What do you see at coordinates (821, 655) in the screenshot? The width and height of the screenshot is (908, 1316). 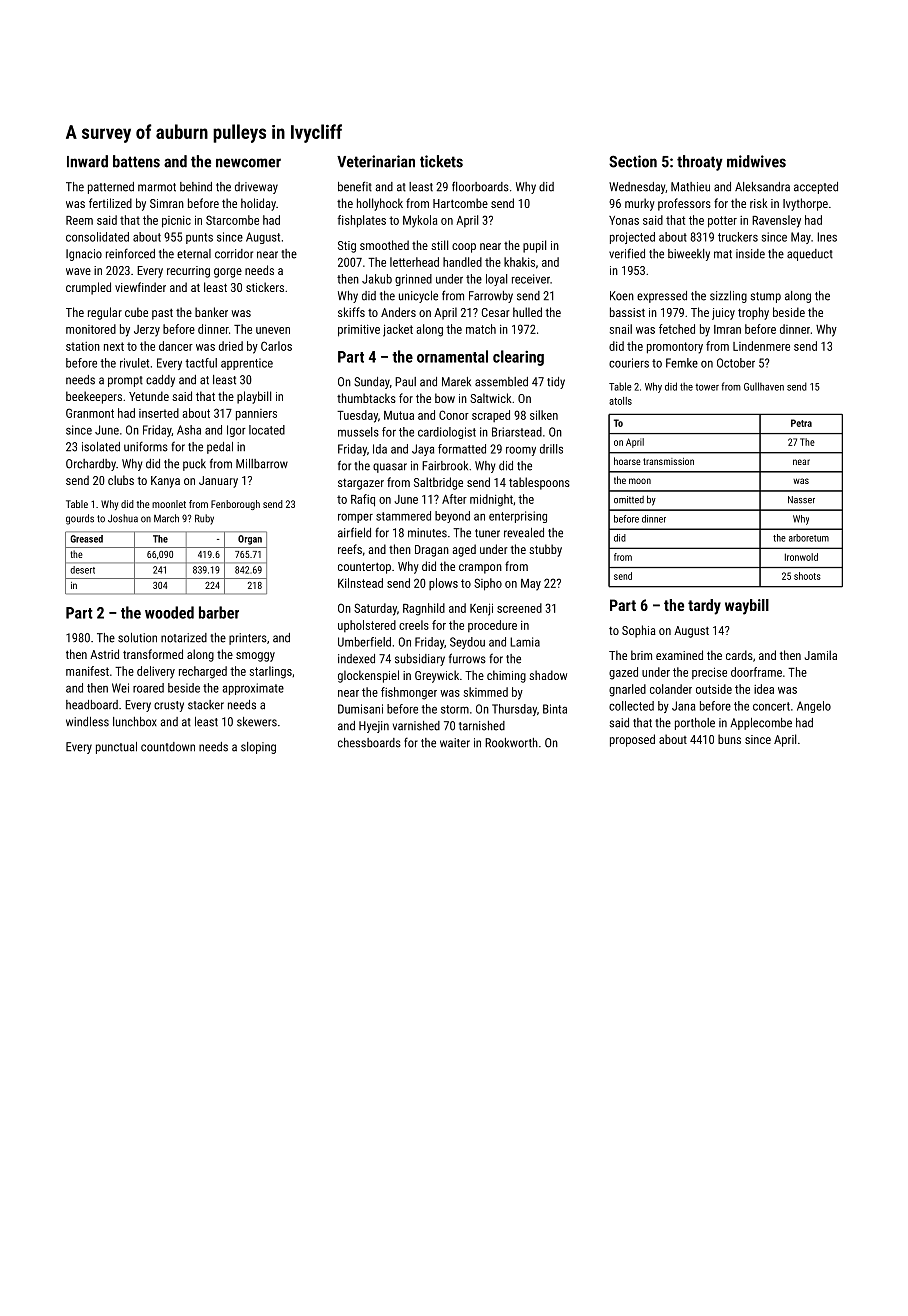 I see `Jamila` at bounding box center [821, 655].
